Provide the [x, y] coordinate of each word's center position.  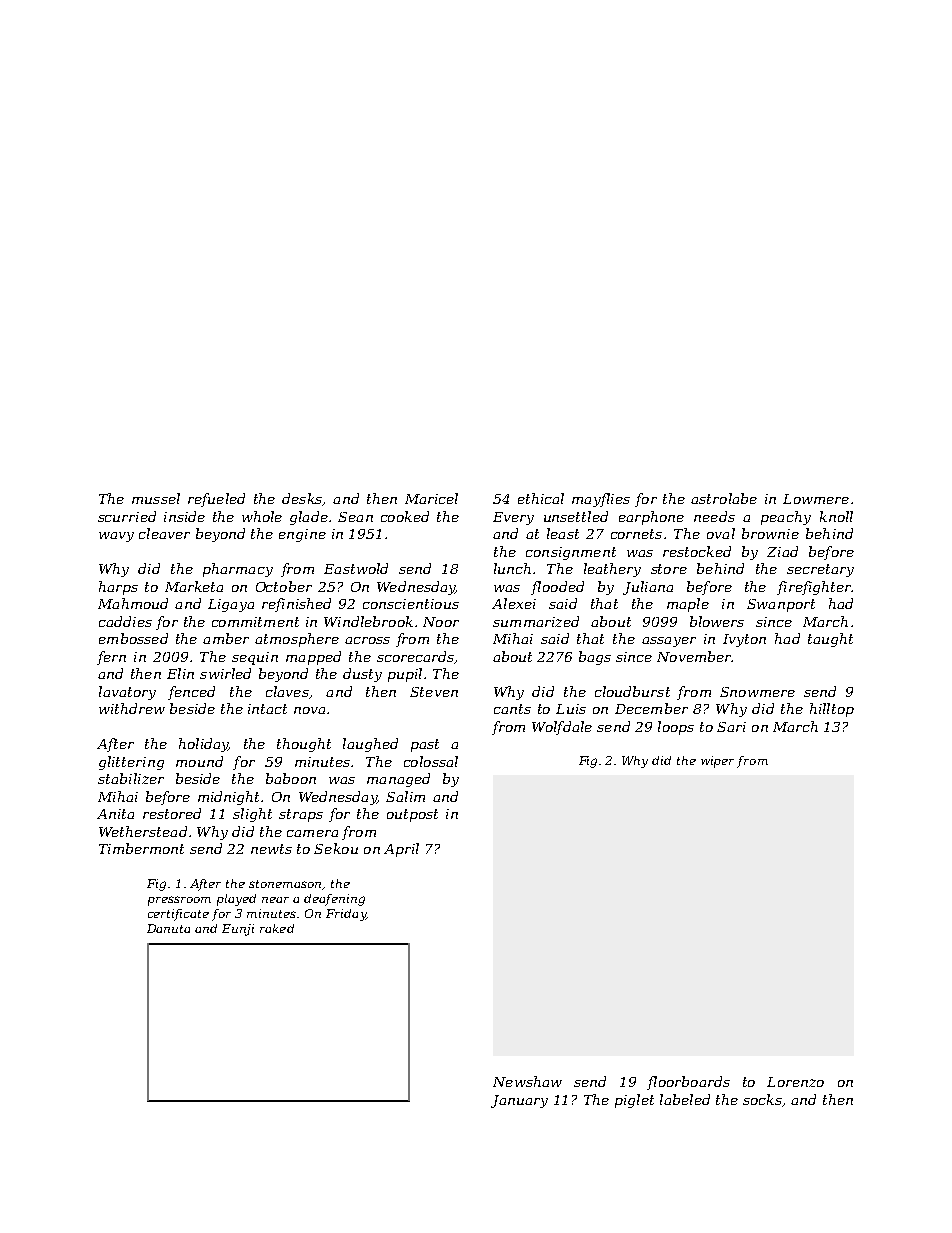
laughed [370, 745]
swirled [225, 673]
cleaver [164, 533]
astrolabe [724, 498]
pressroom [179, 901]
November [694, 656]
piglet [634, 1101]
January [519, 1101]
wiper [717, 762]
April [401, 850]
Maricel [431, 498]
